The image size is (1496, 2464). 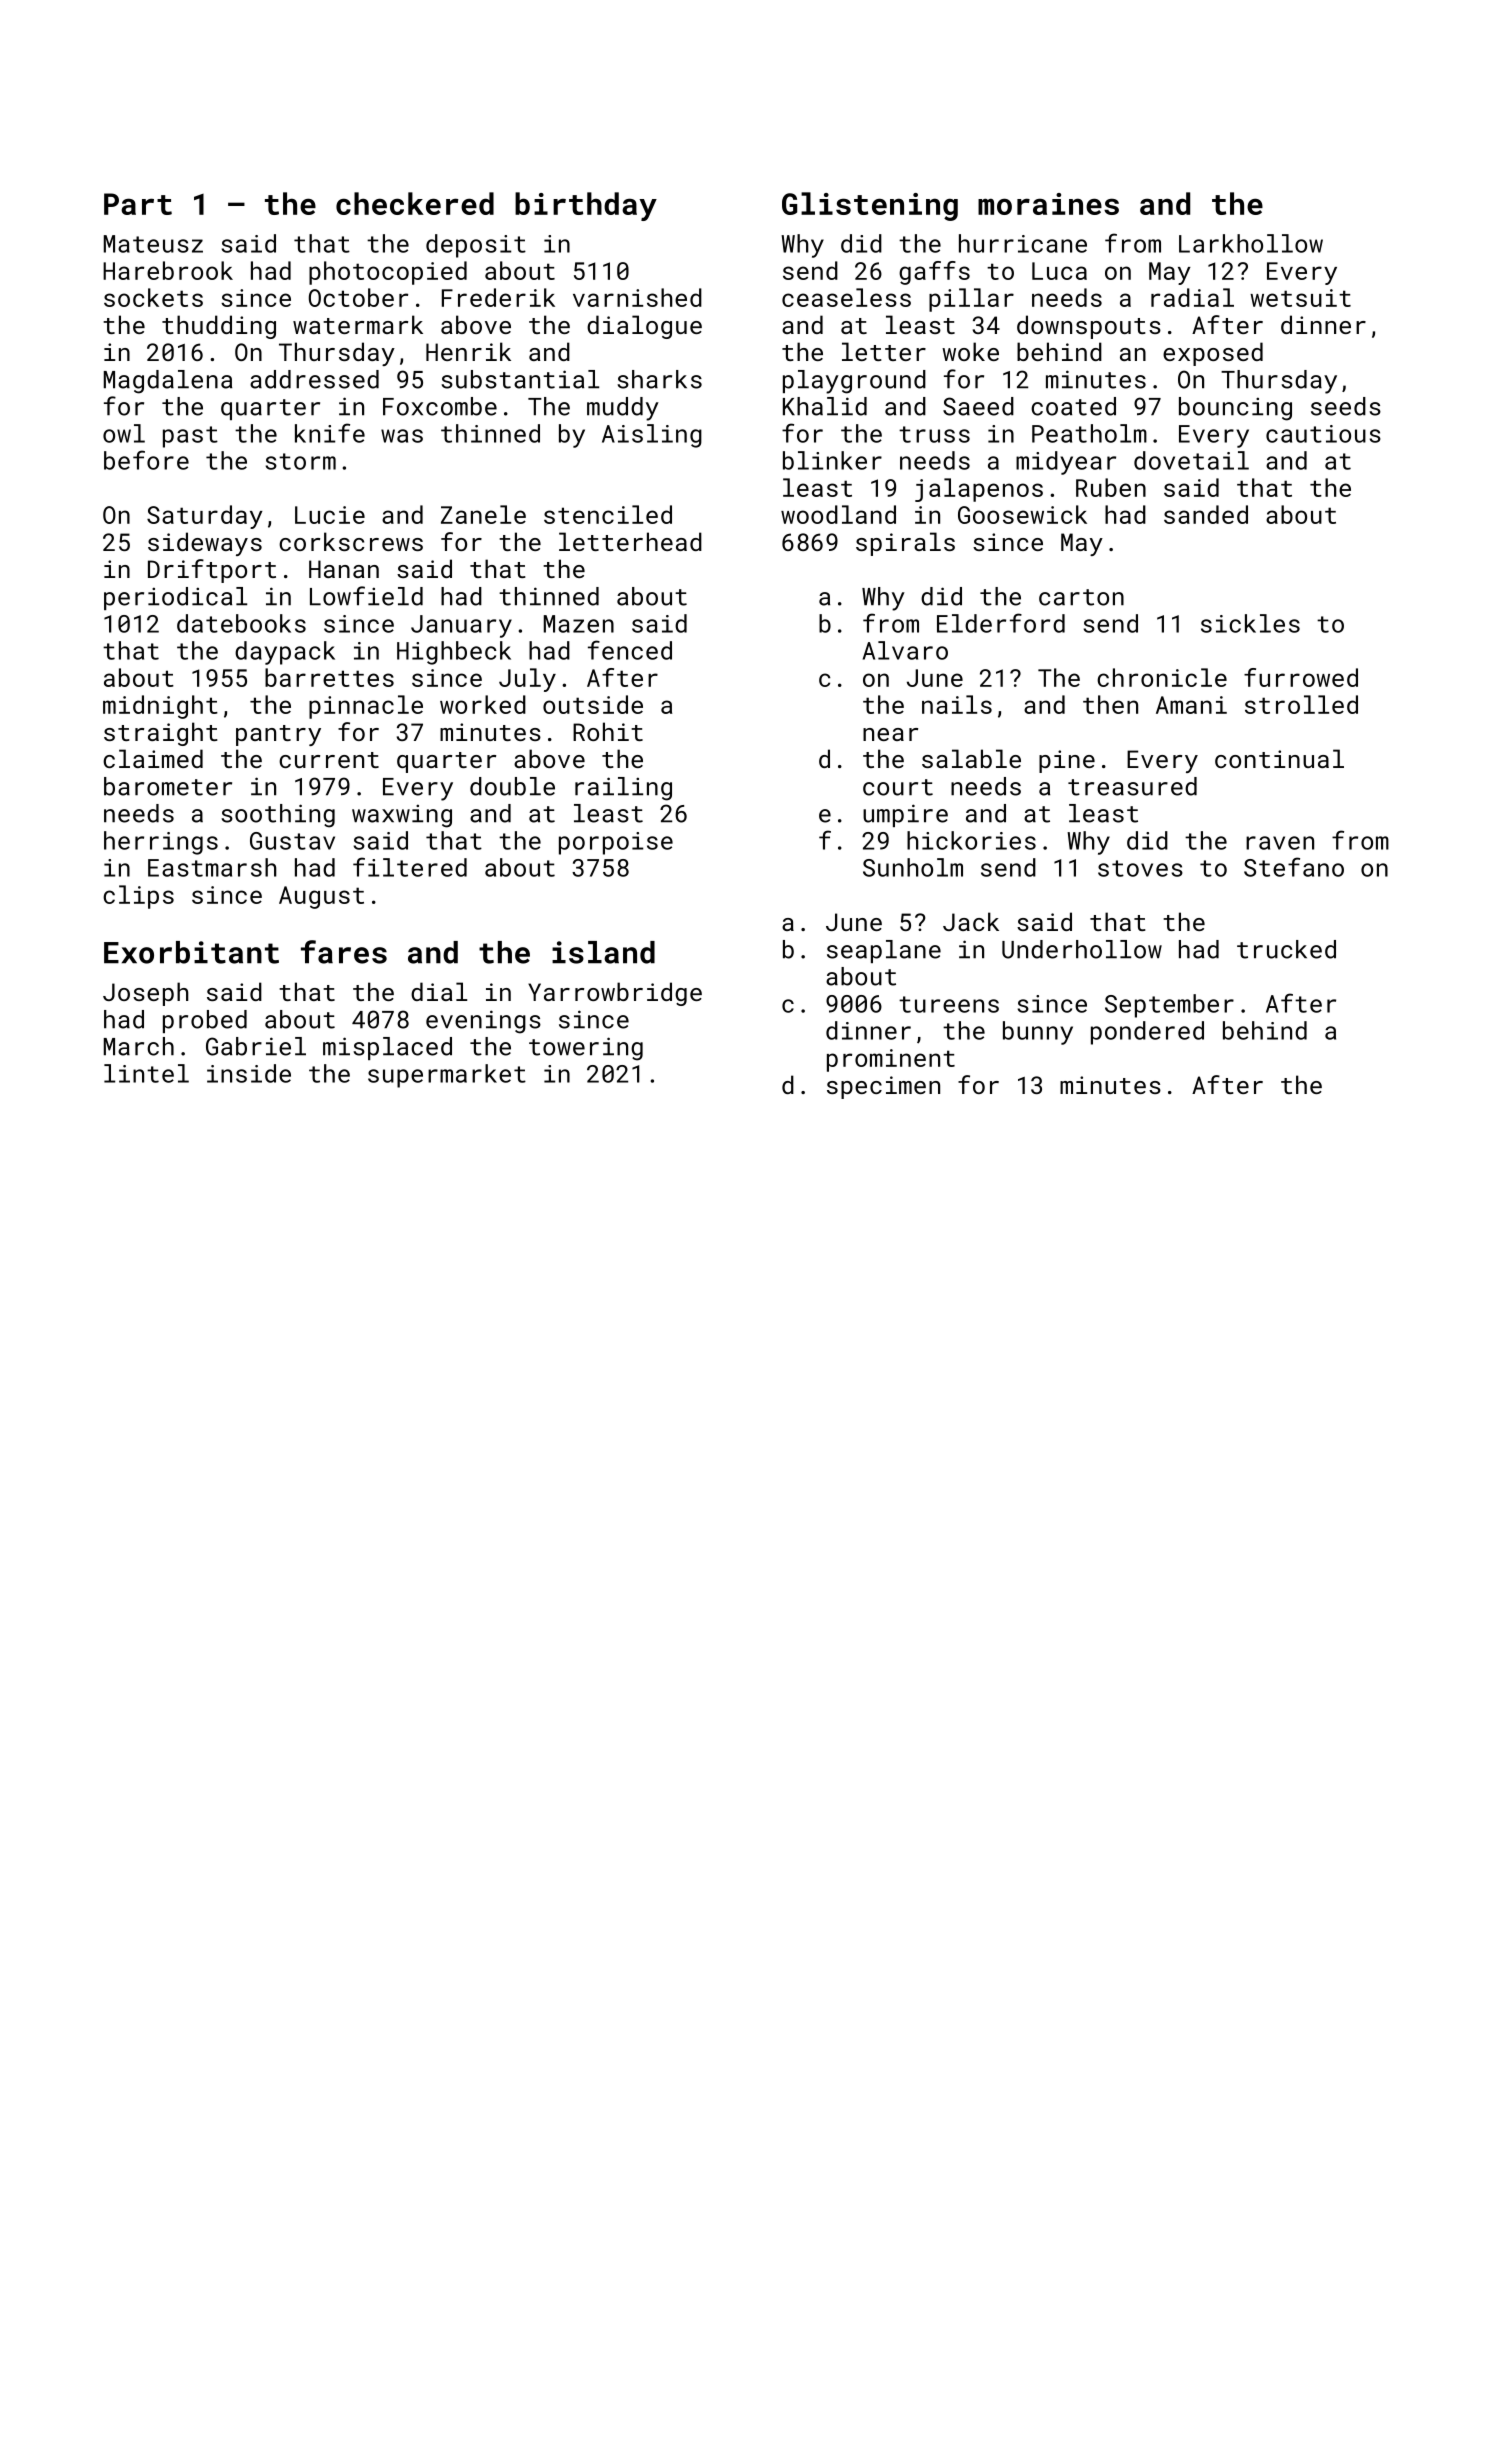 What do you see at coordinates (1048, 204) in the image?
I see `moraines` at bounding box center [1048, 204].
